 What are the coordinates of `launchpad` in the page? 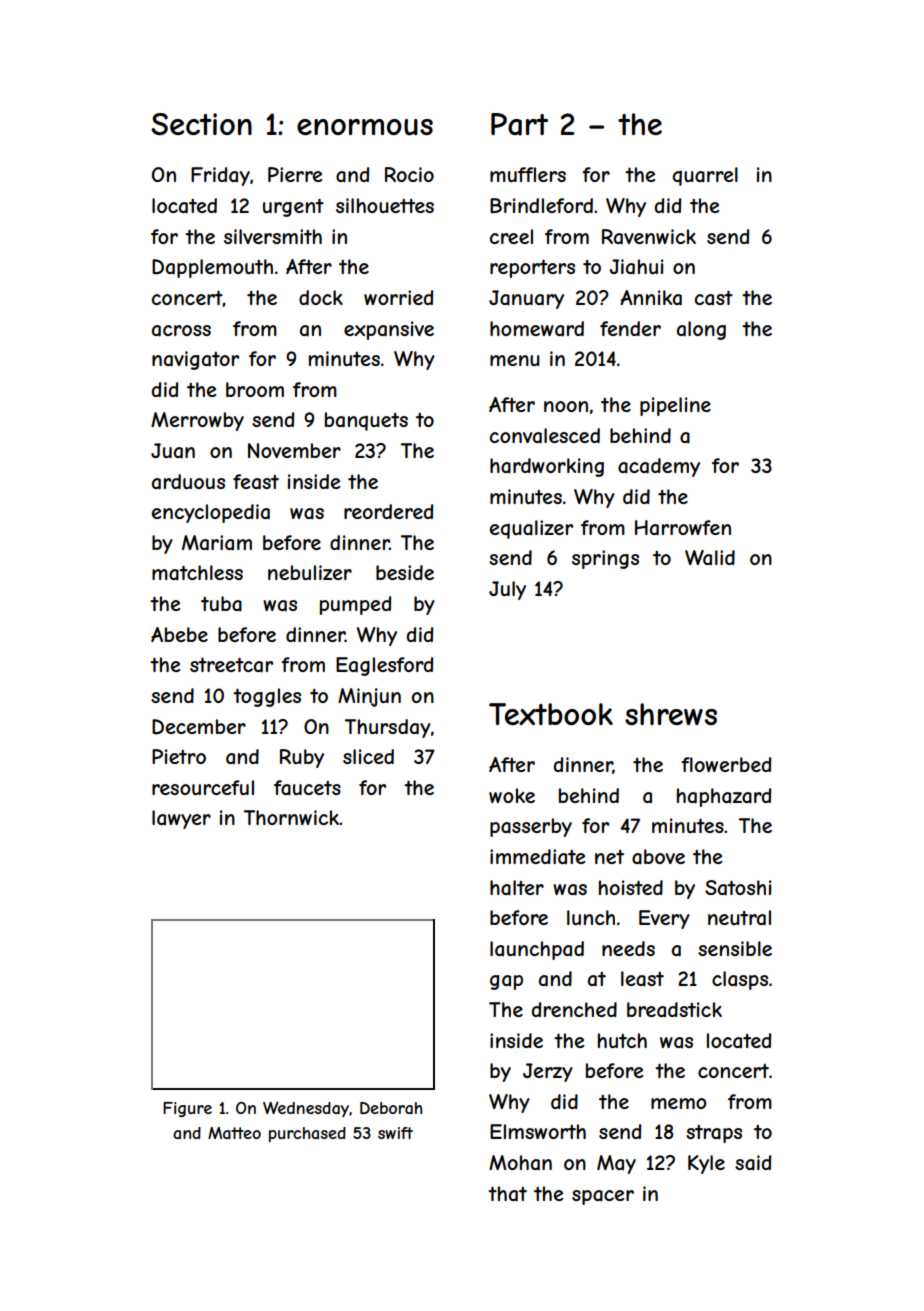 It's located at (537, 950).
